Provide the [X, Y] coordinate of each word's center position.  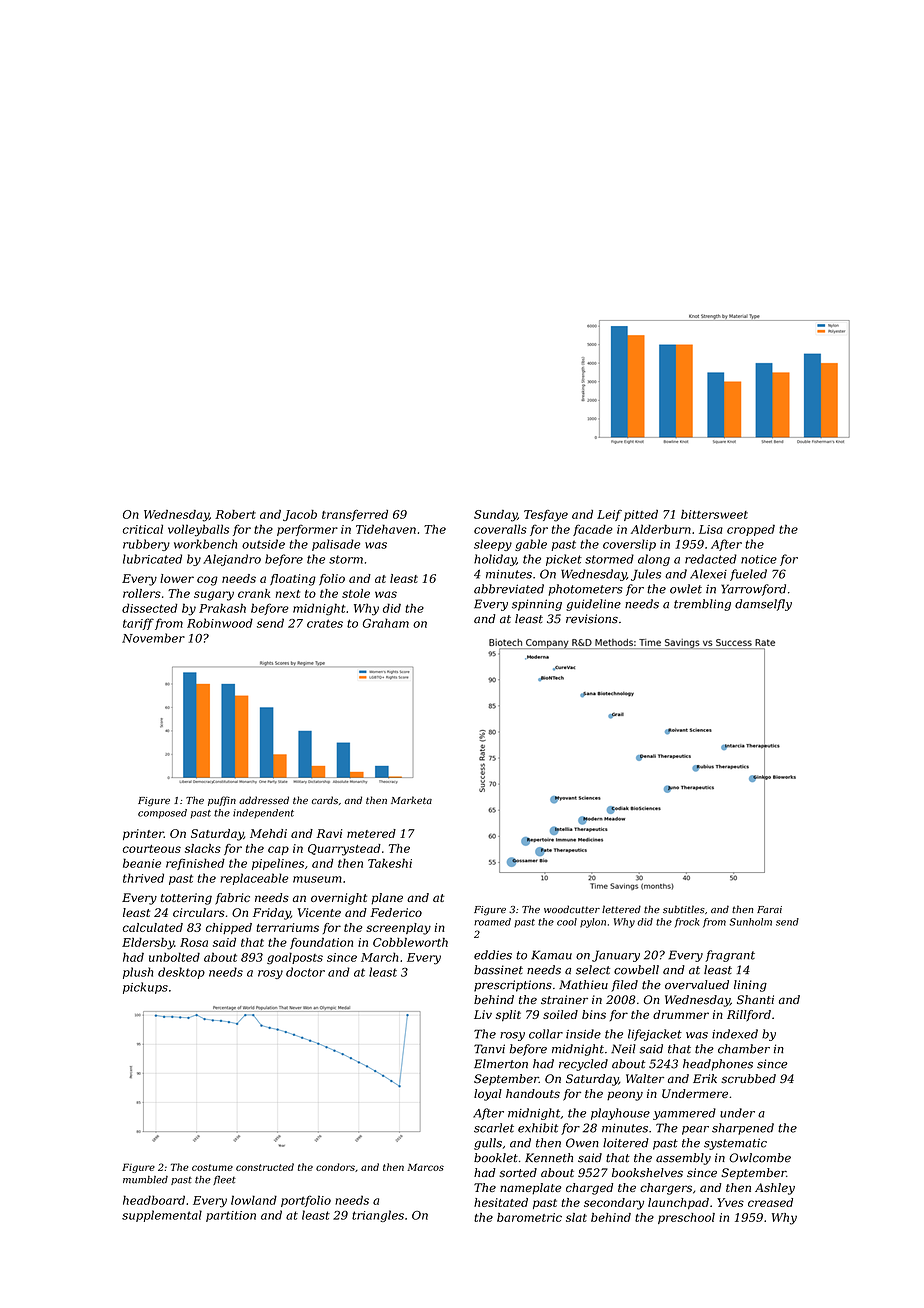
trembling [702, 605]
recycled [583, 1065]
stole [356, 593]
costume [212, 1167]
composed [162, 814]
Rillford [749, 1016]
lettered [621, 909]
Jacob [300, 515]
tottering [186, 899]
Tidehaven [386, 529]
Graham [386, 623]
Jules [646, 575]
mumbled [145, 1180]
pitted [641, 515]
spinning [537, 605]
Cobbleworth [410, 942]
